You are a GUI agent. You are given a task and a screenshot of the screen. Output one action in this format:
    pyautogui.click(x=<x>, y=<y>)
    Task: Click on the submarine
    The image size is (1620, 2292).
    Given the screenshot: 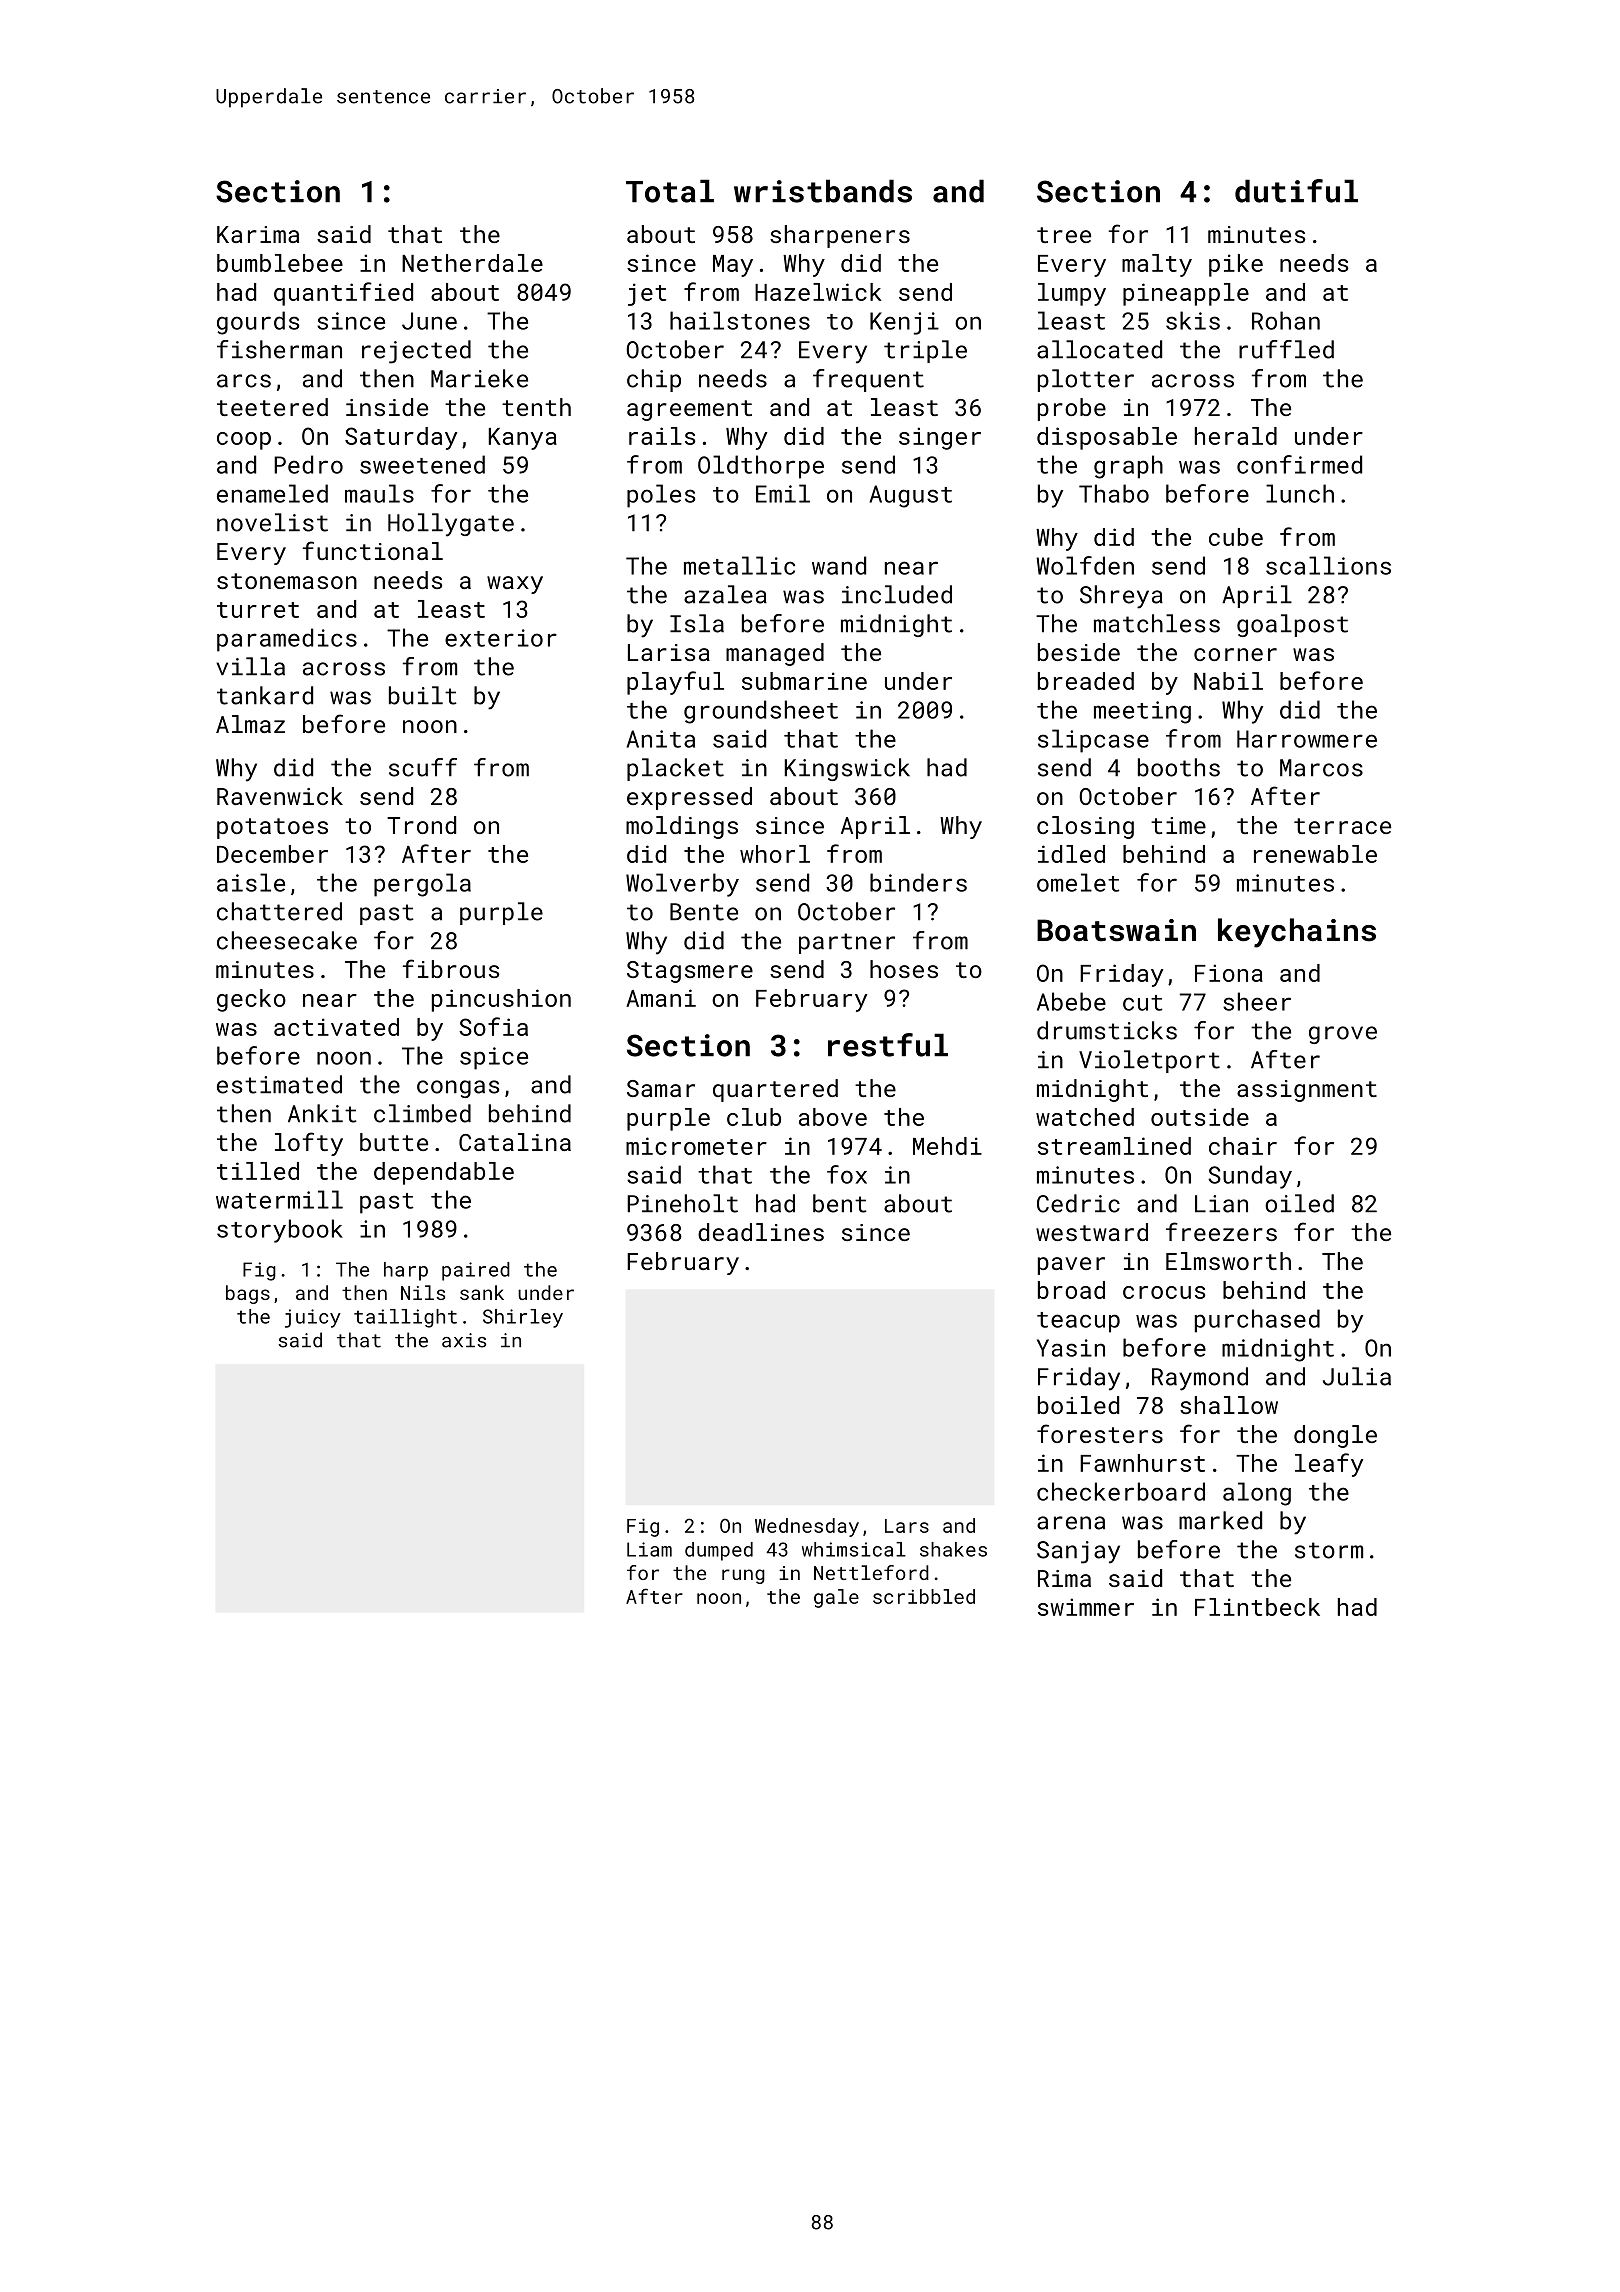 What is the action you would take?
    pyautogui.click(x=804, y=681)
